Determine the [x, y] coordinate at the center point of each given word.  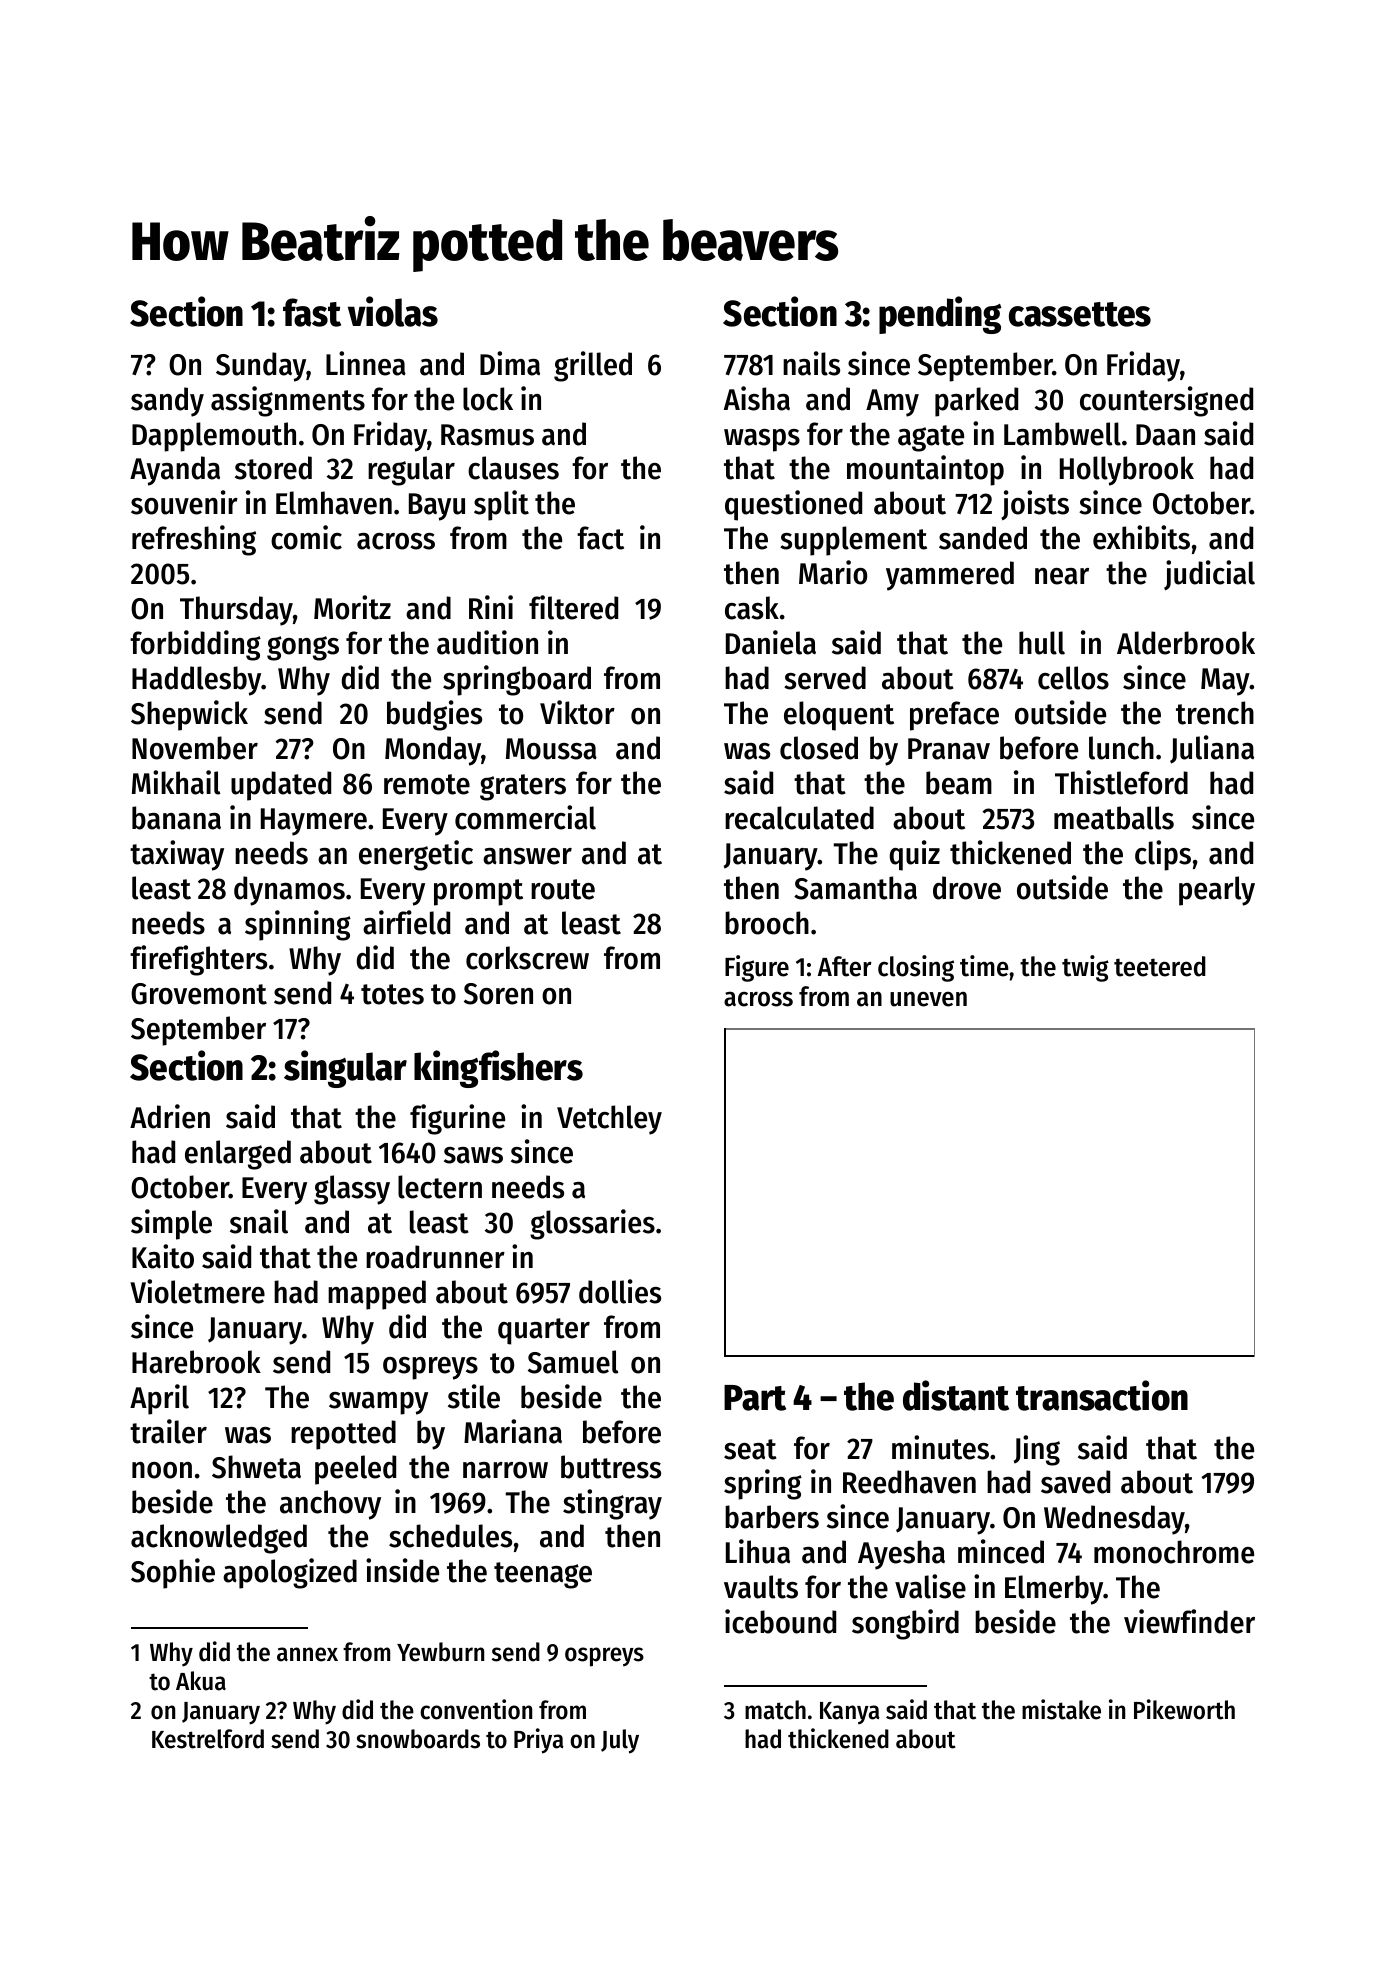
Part [755, 1398]
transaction [1102, 1395]
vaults [761, 1587]
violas [393, 311]
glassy [352, 1190]
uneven [928, 999]
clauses [513, 468]
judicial [1209, 575]
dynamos [289, 891]
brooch [767, 923]
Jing [1037, 1450]
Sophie [173, 1573]
